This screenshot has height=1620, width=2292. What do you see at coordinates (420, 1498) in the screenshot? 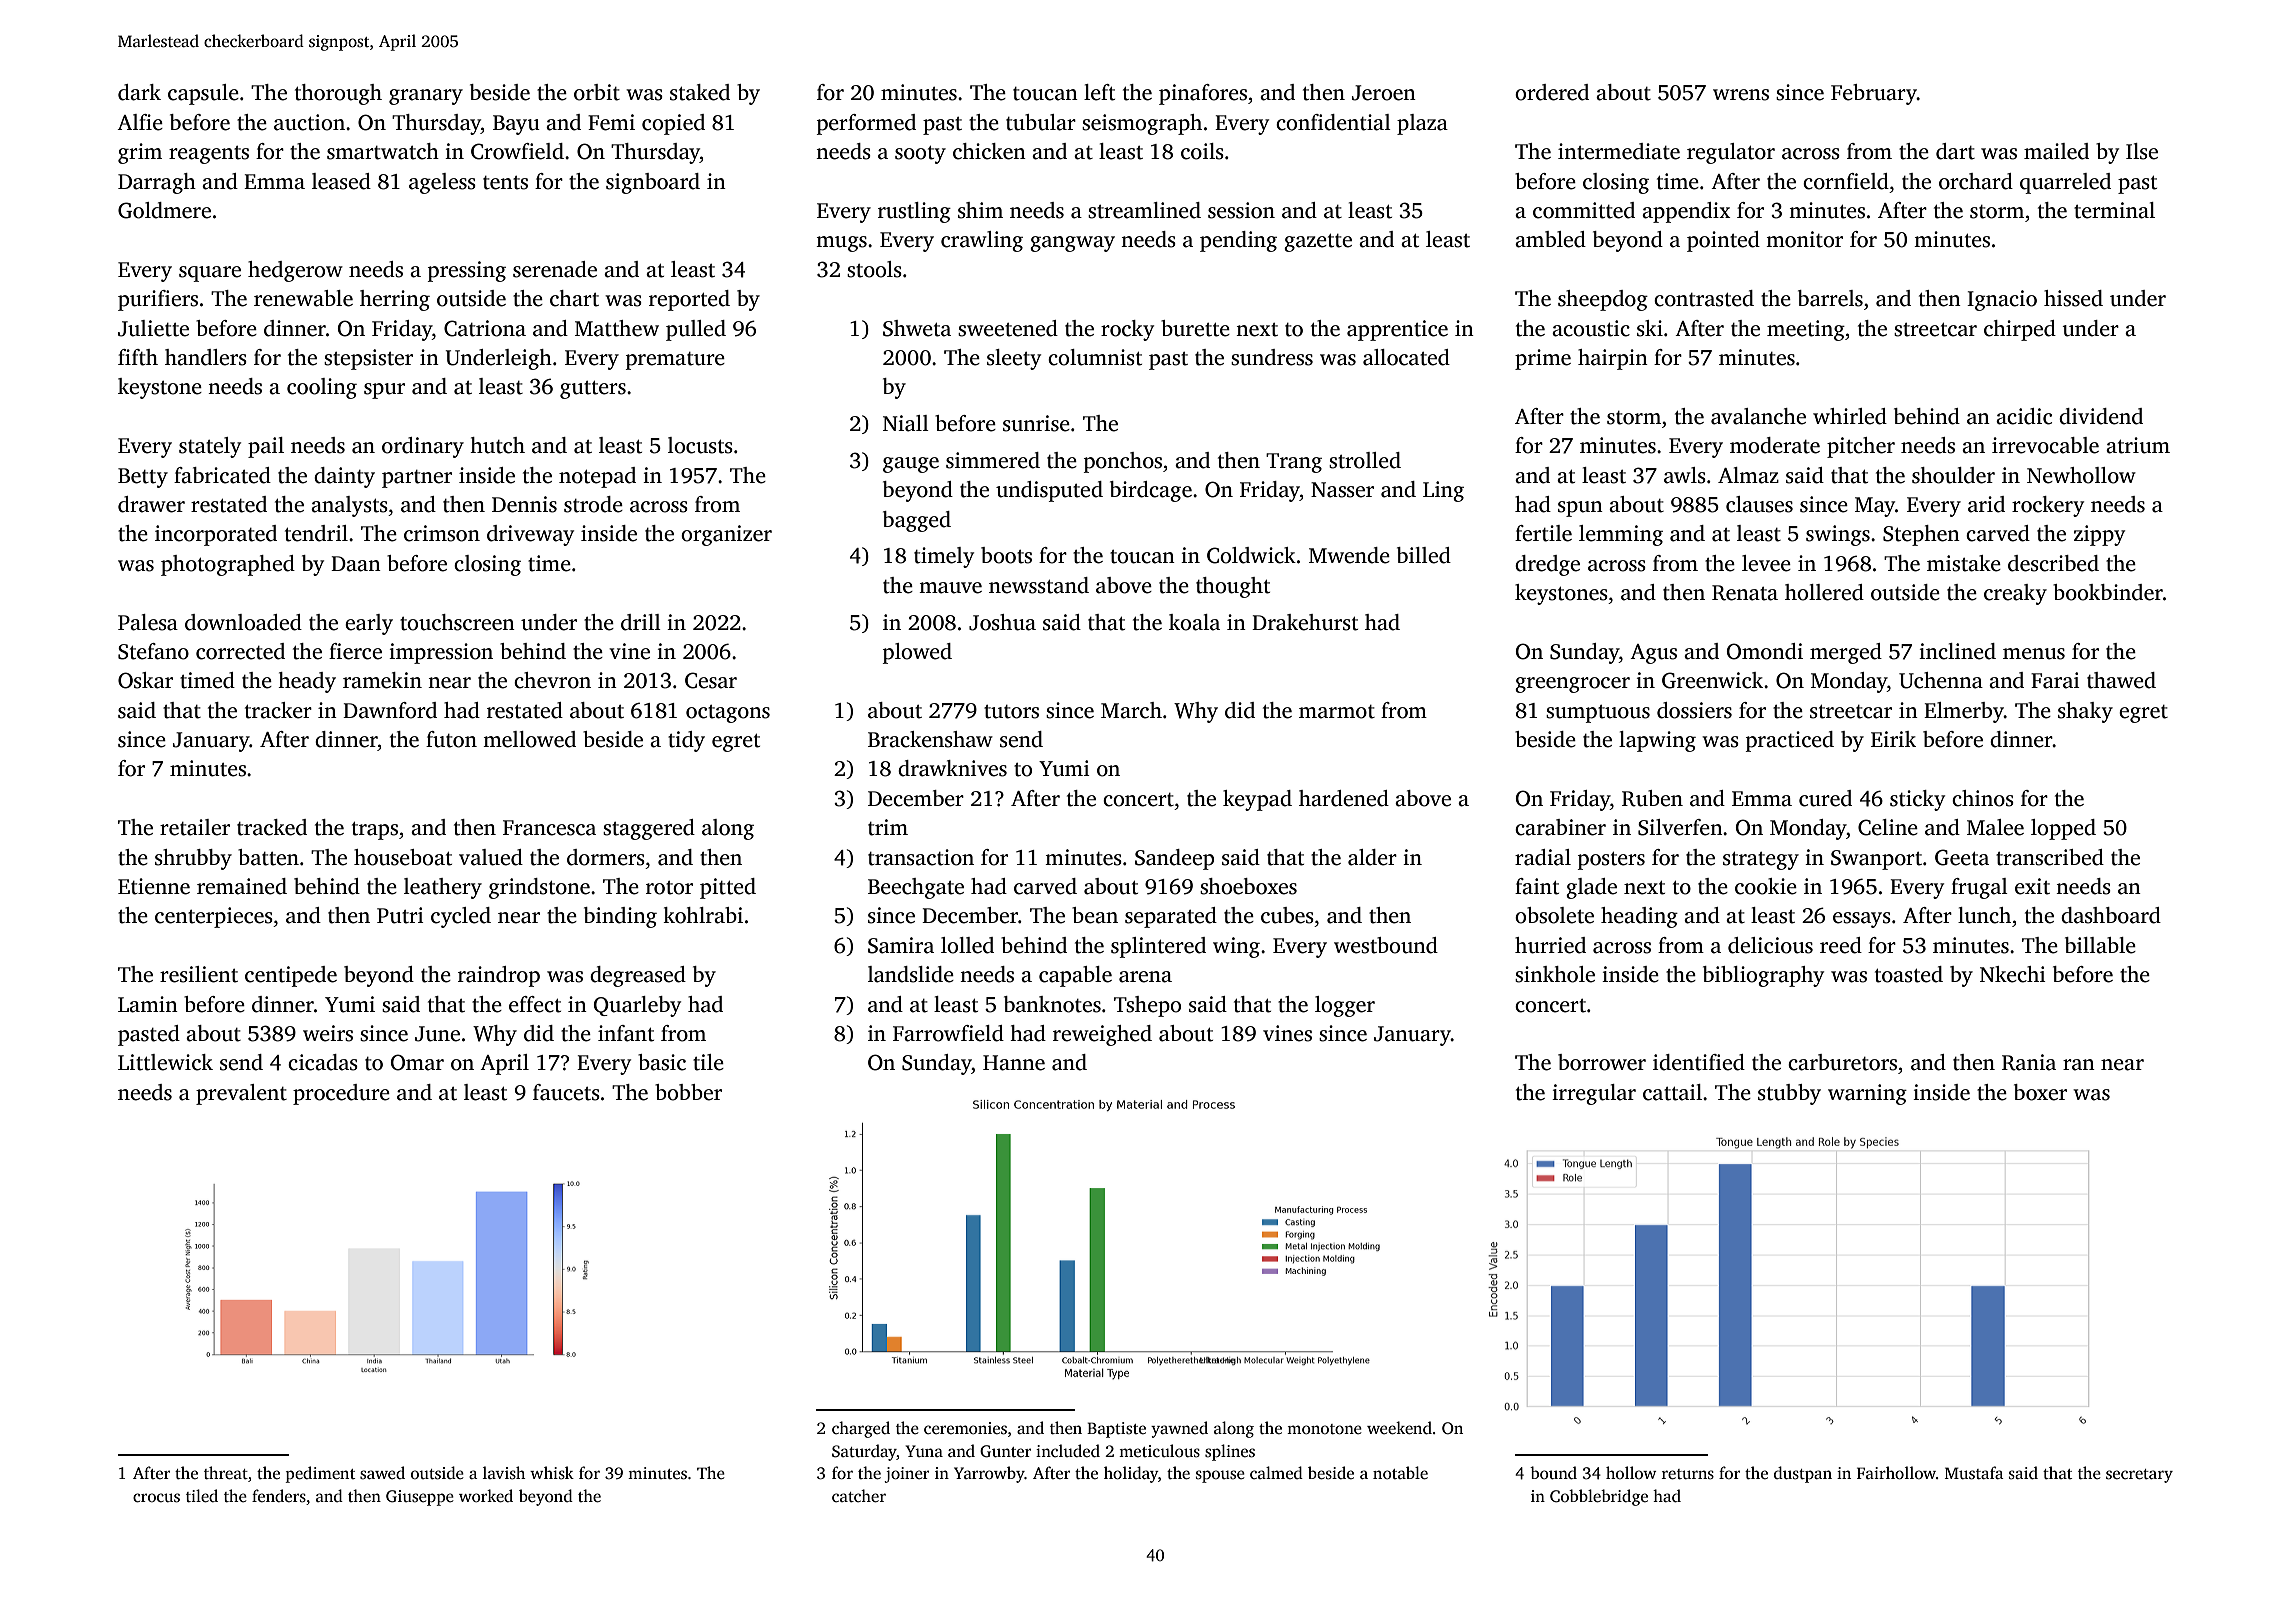
I see `Giuseppe` at bounding box center [420, 1498].
